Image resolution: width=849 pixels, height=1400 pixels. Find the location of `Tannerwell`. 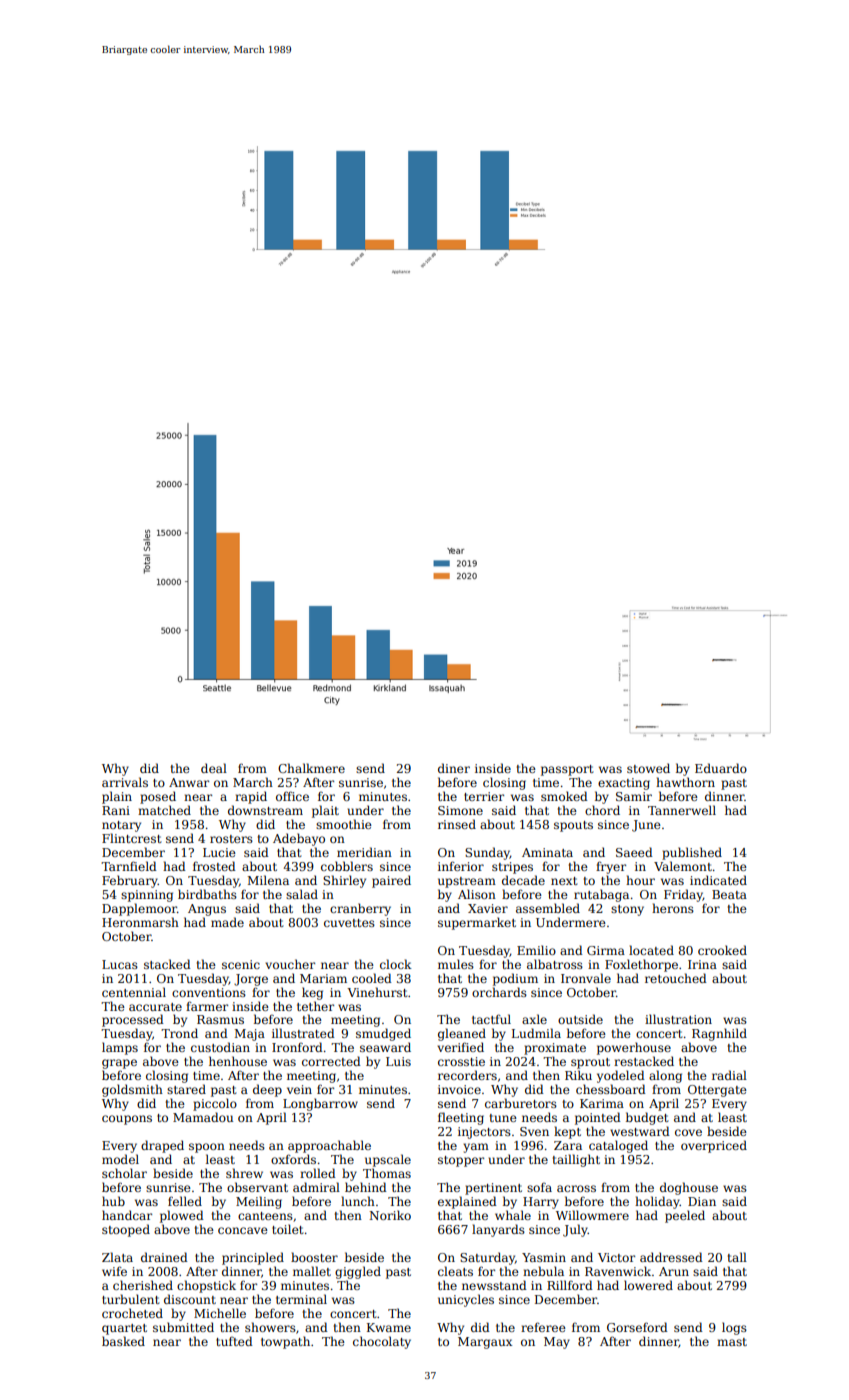

Tannerwell is located at coordinates (682, 810).
